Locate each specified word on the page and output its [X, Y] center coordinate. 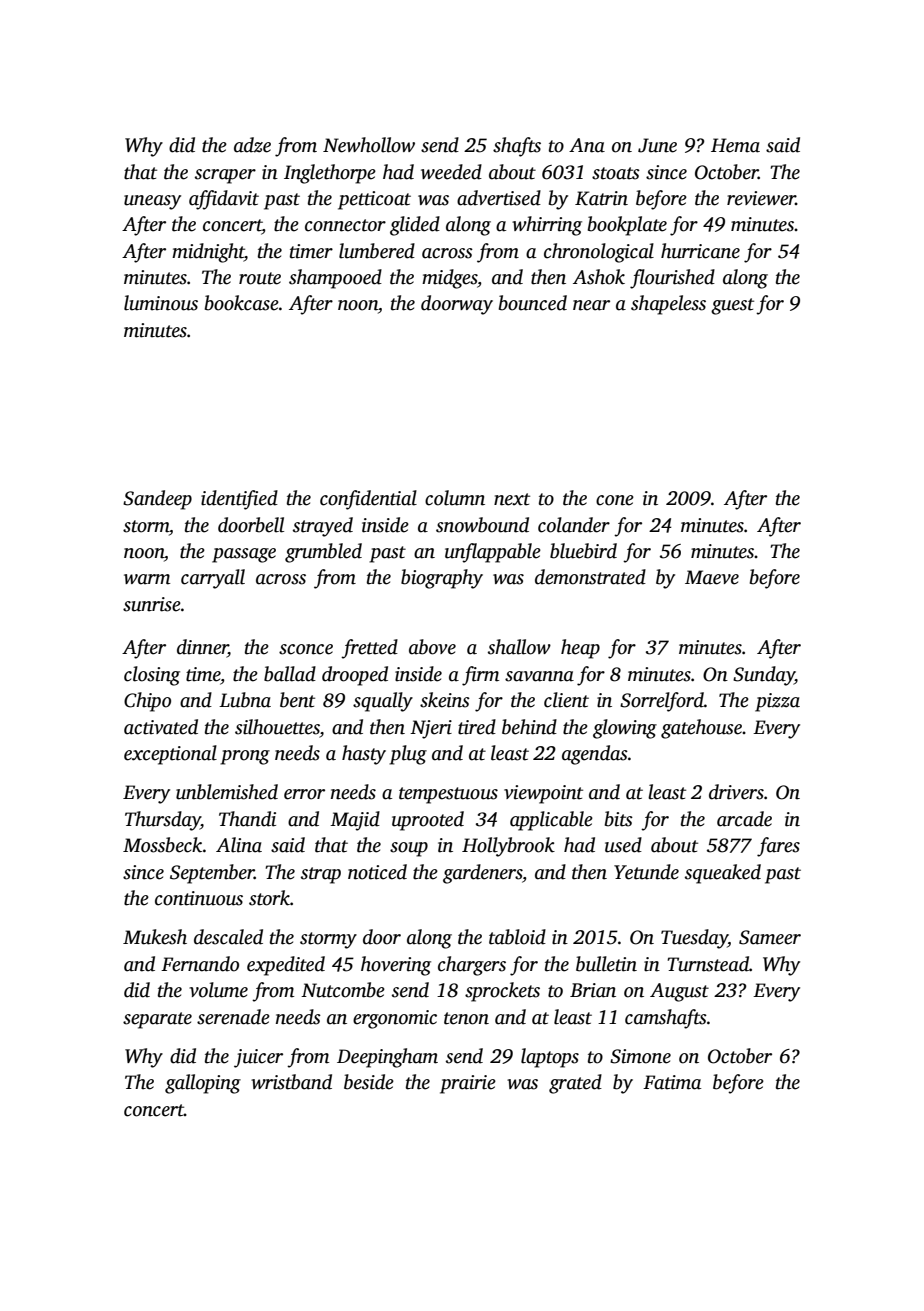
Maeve [712, 577]
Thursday [163, 821]
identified [239, 500]
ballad [290, 674]
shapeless [668, 305]
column [455, 498]
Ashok [599, 277]
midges [449, 279]
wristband [291, 1082]
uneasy [152, 202]
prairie [468, 1084]
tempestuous [448, 795]
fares [778, 847]
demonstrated [590, 577]
